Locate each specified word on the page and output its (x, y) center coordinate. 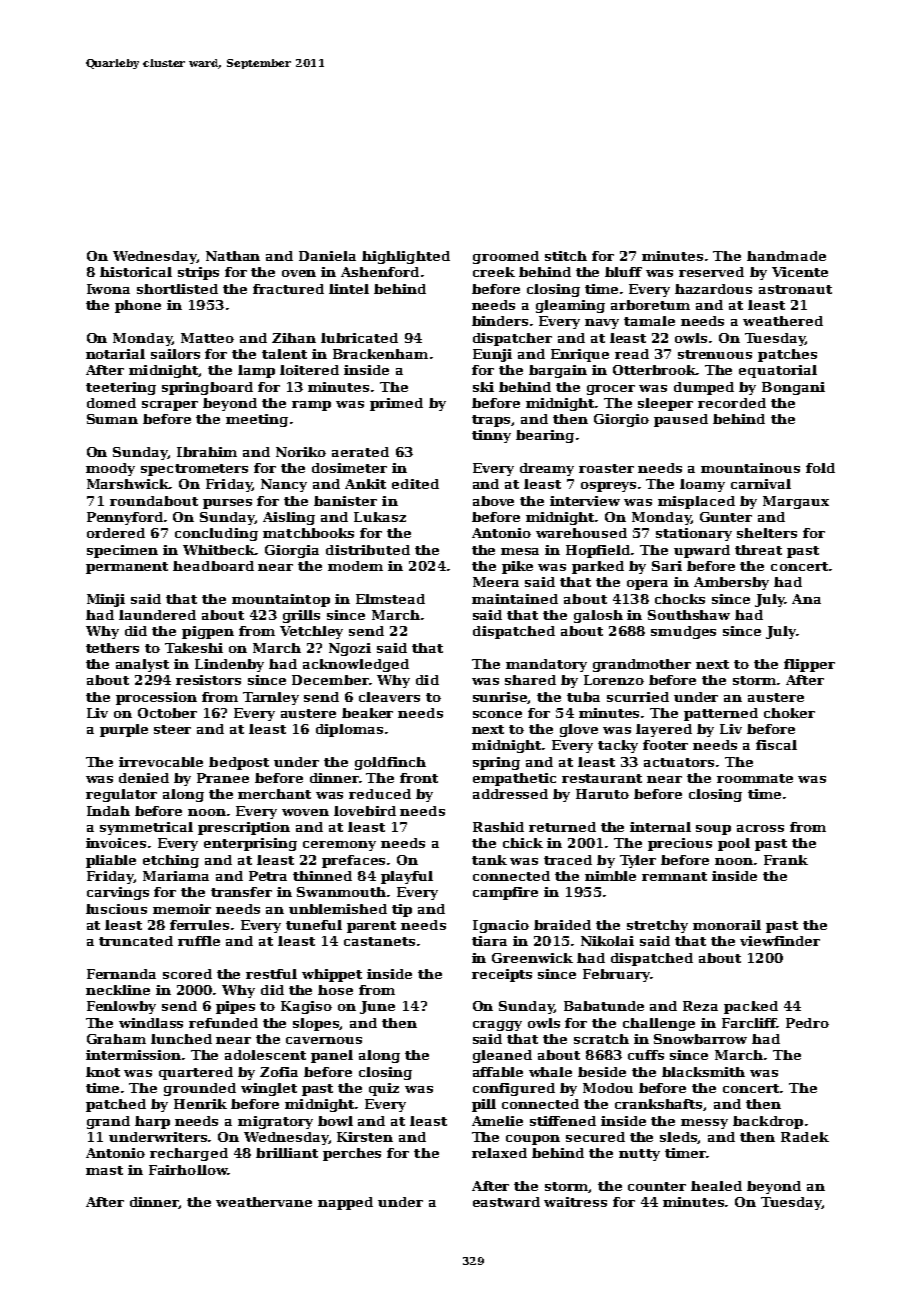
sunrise (500, 698)
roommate (755, 778)
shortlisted (177, 289)
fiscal (776, 745)
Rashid (498, 827)
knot (103, 1072)
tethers (112, 648)
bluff (623, 272)
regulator (121, 795)
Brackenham (380, 354)
